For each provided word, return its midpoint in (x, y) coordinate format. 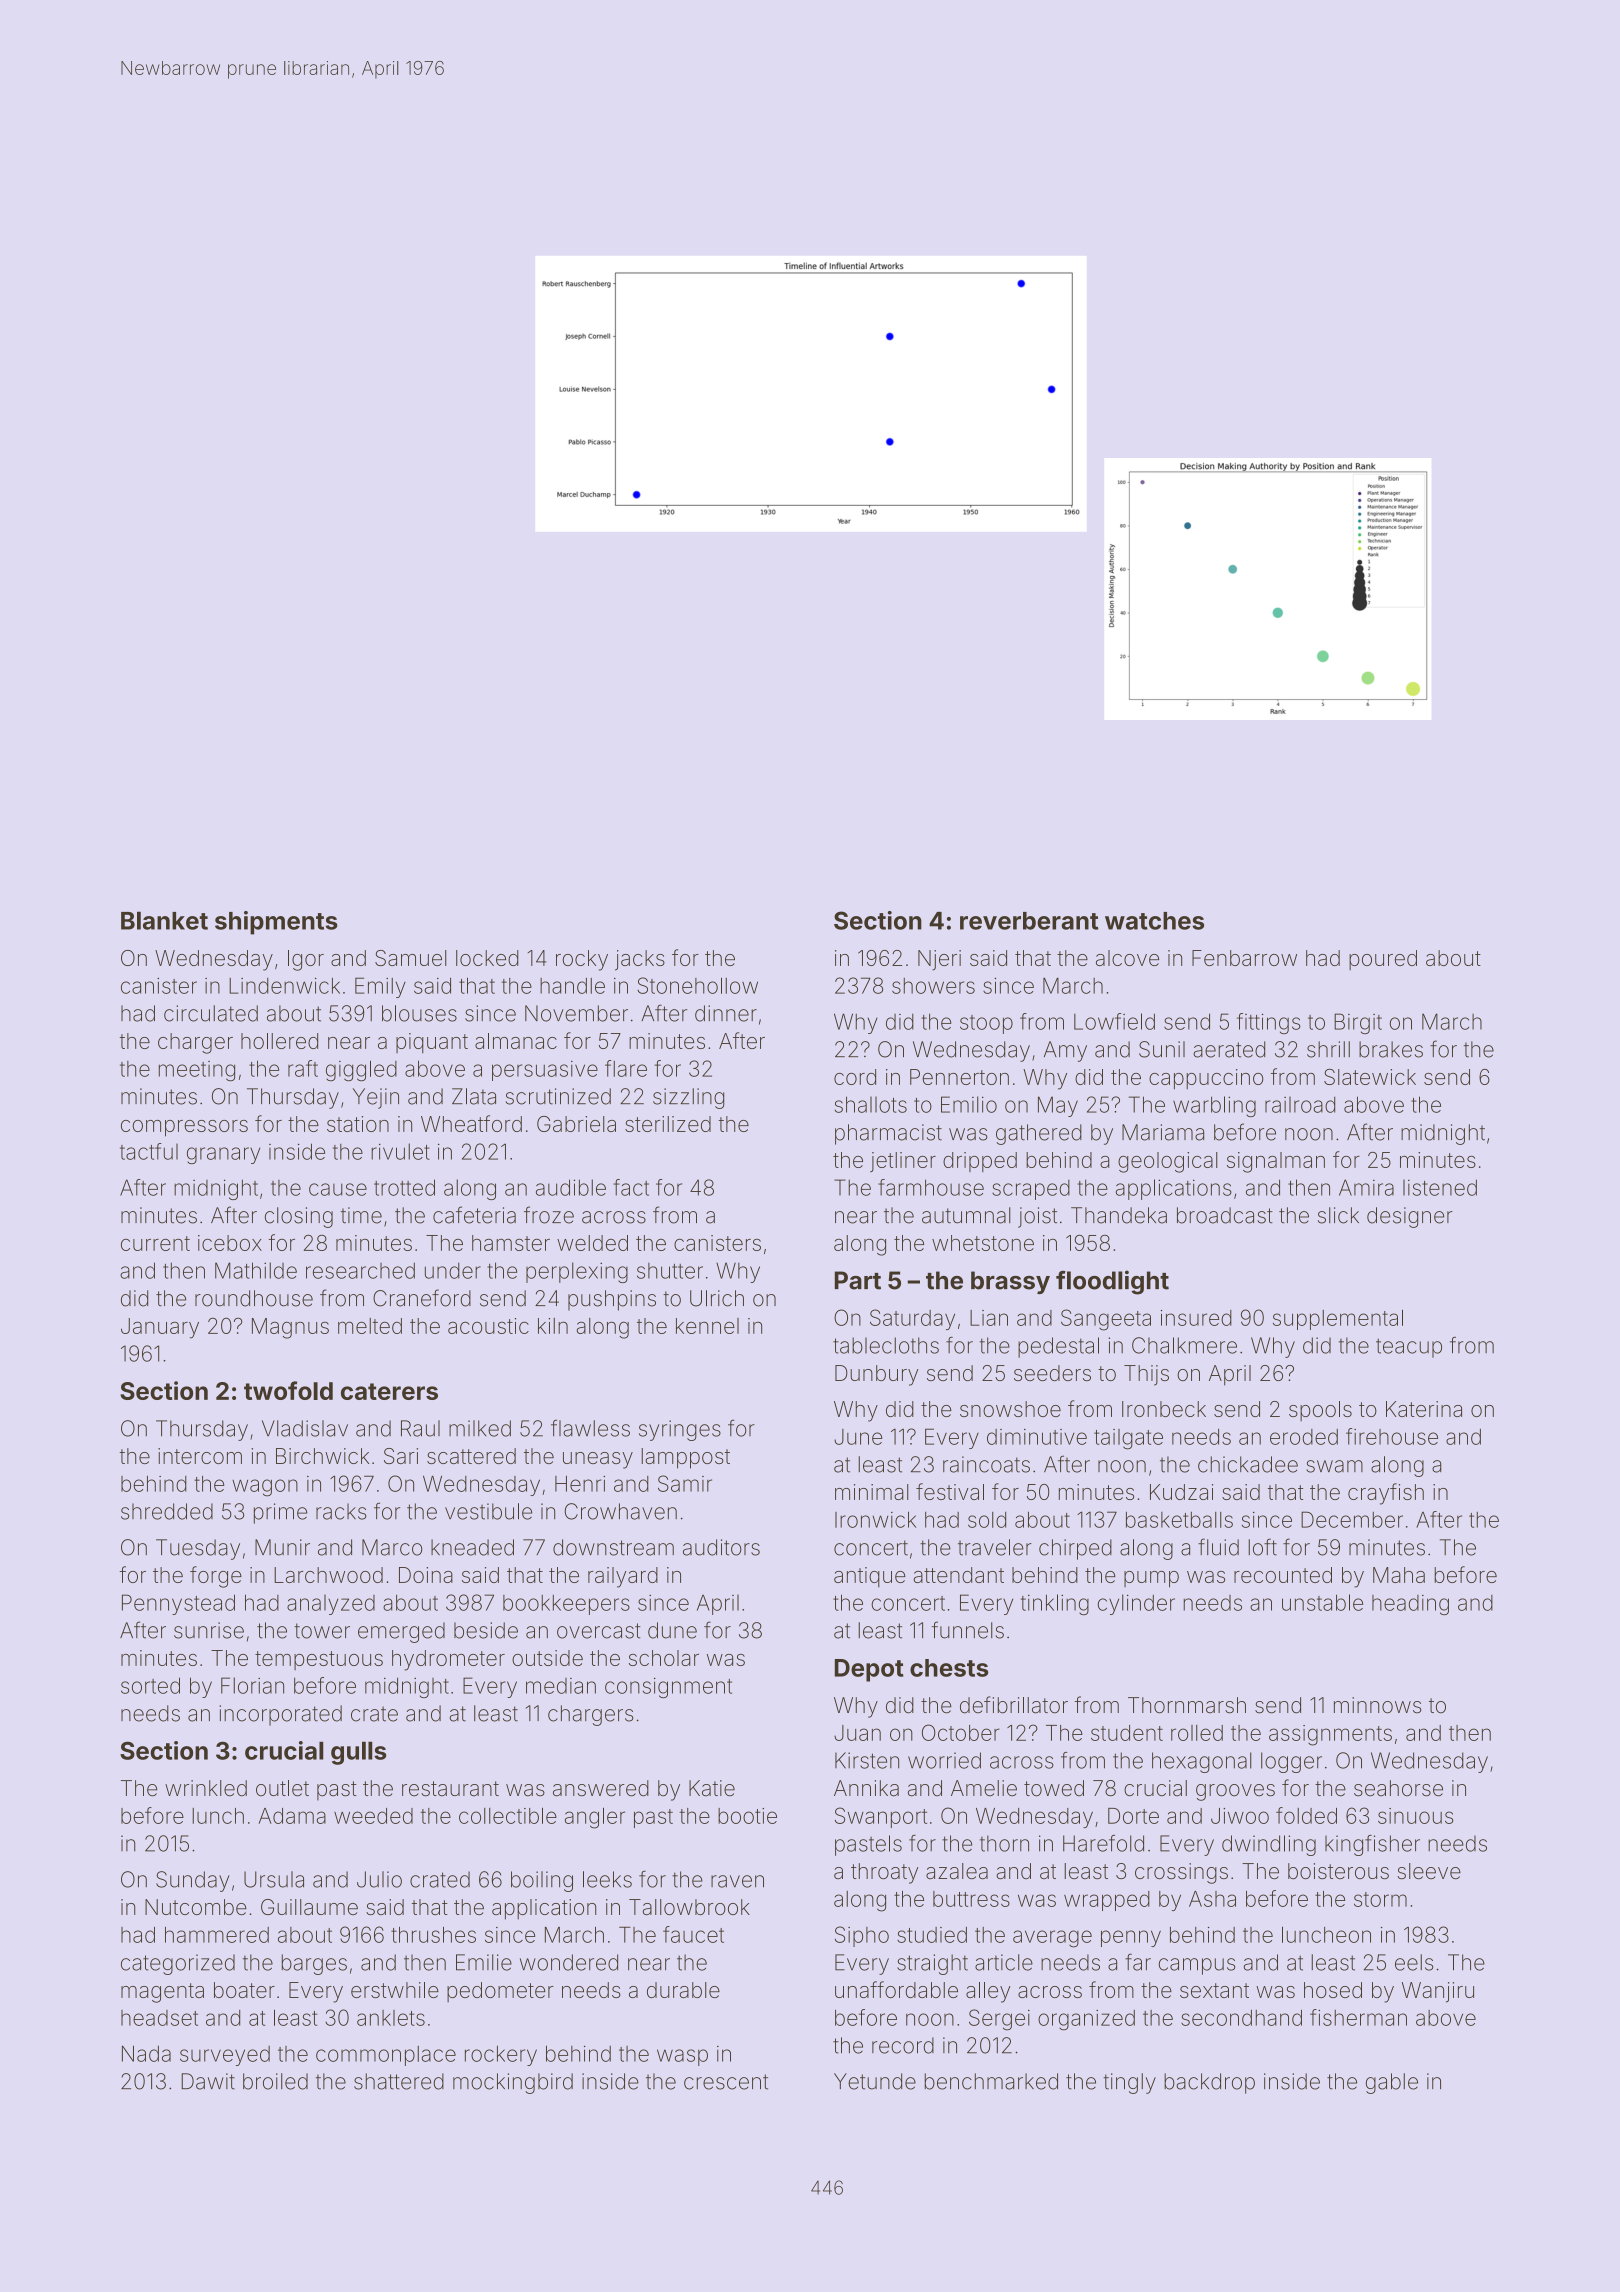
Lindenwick (284, 986)
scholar (664, 1658)
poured (1383, 960)
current (155, 1243)
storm (1380, 1899)
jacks (640, 960)
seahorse (1398, 1788)
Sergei (999, 2020)
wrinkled (206, 1788)
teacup (1409, 1348)
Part (858, 1280)
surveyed (225, 2056)
